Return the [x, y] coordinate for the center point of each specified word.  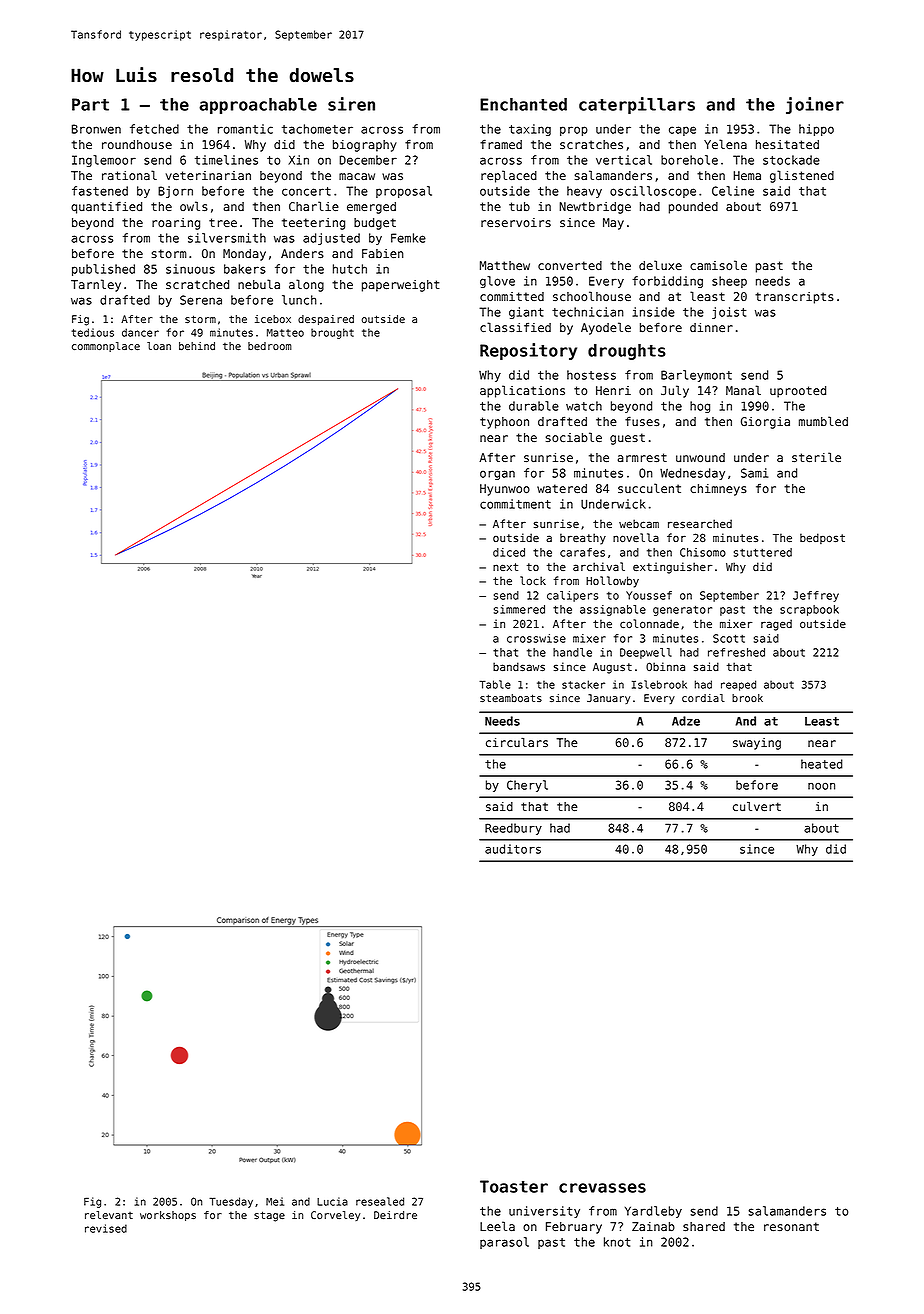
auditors [513, 849]
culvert [757, 806]
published [103, 270]
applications [522, 391]
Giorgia [765, 423]
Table [495, 684]
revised [106, 1228]
